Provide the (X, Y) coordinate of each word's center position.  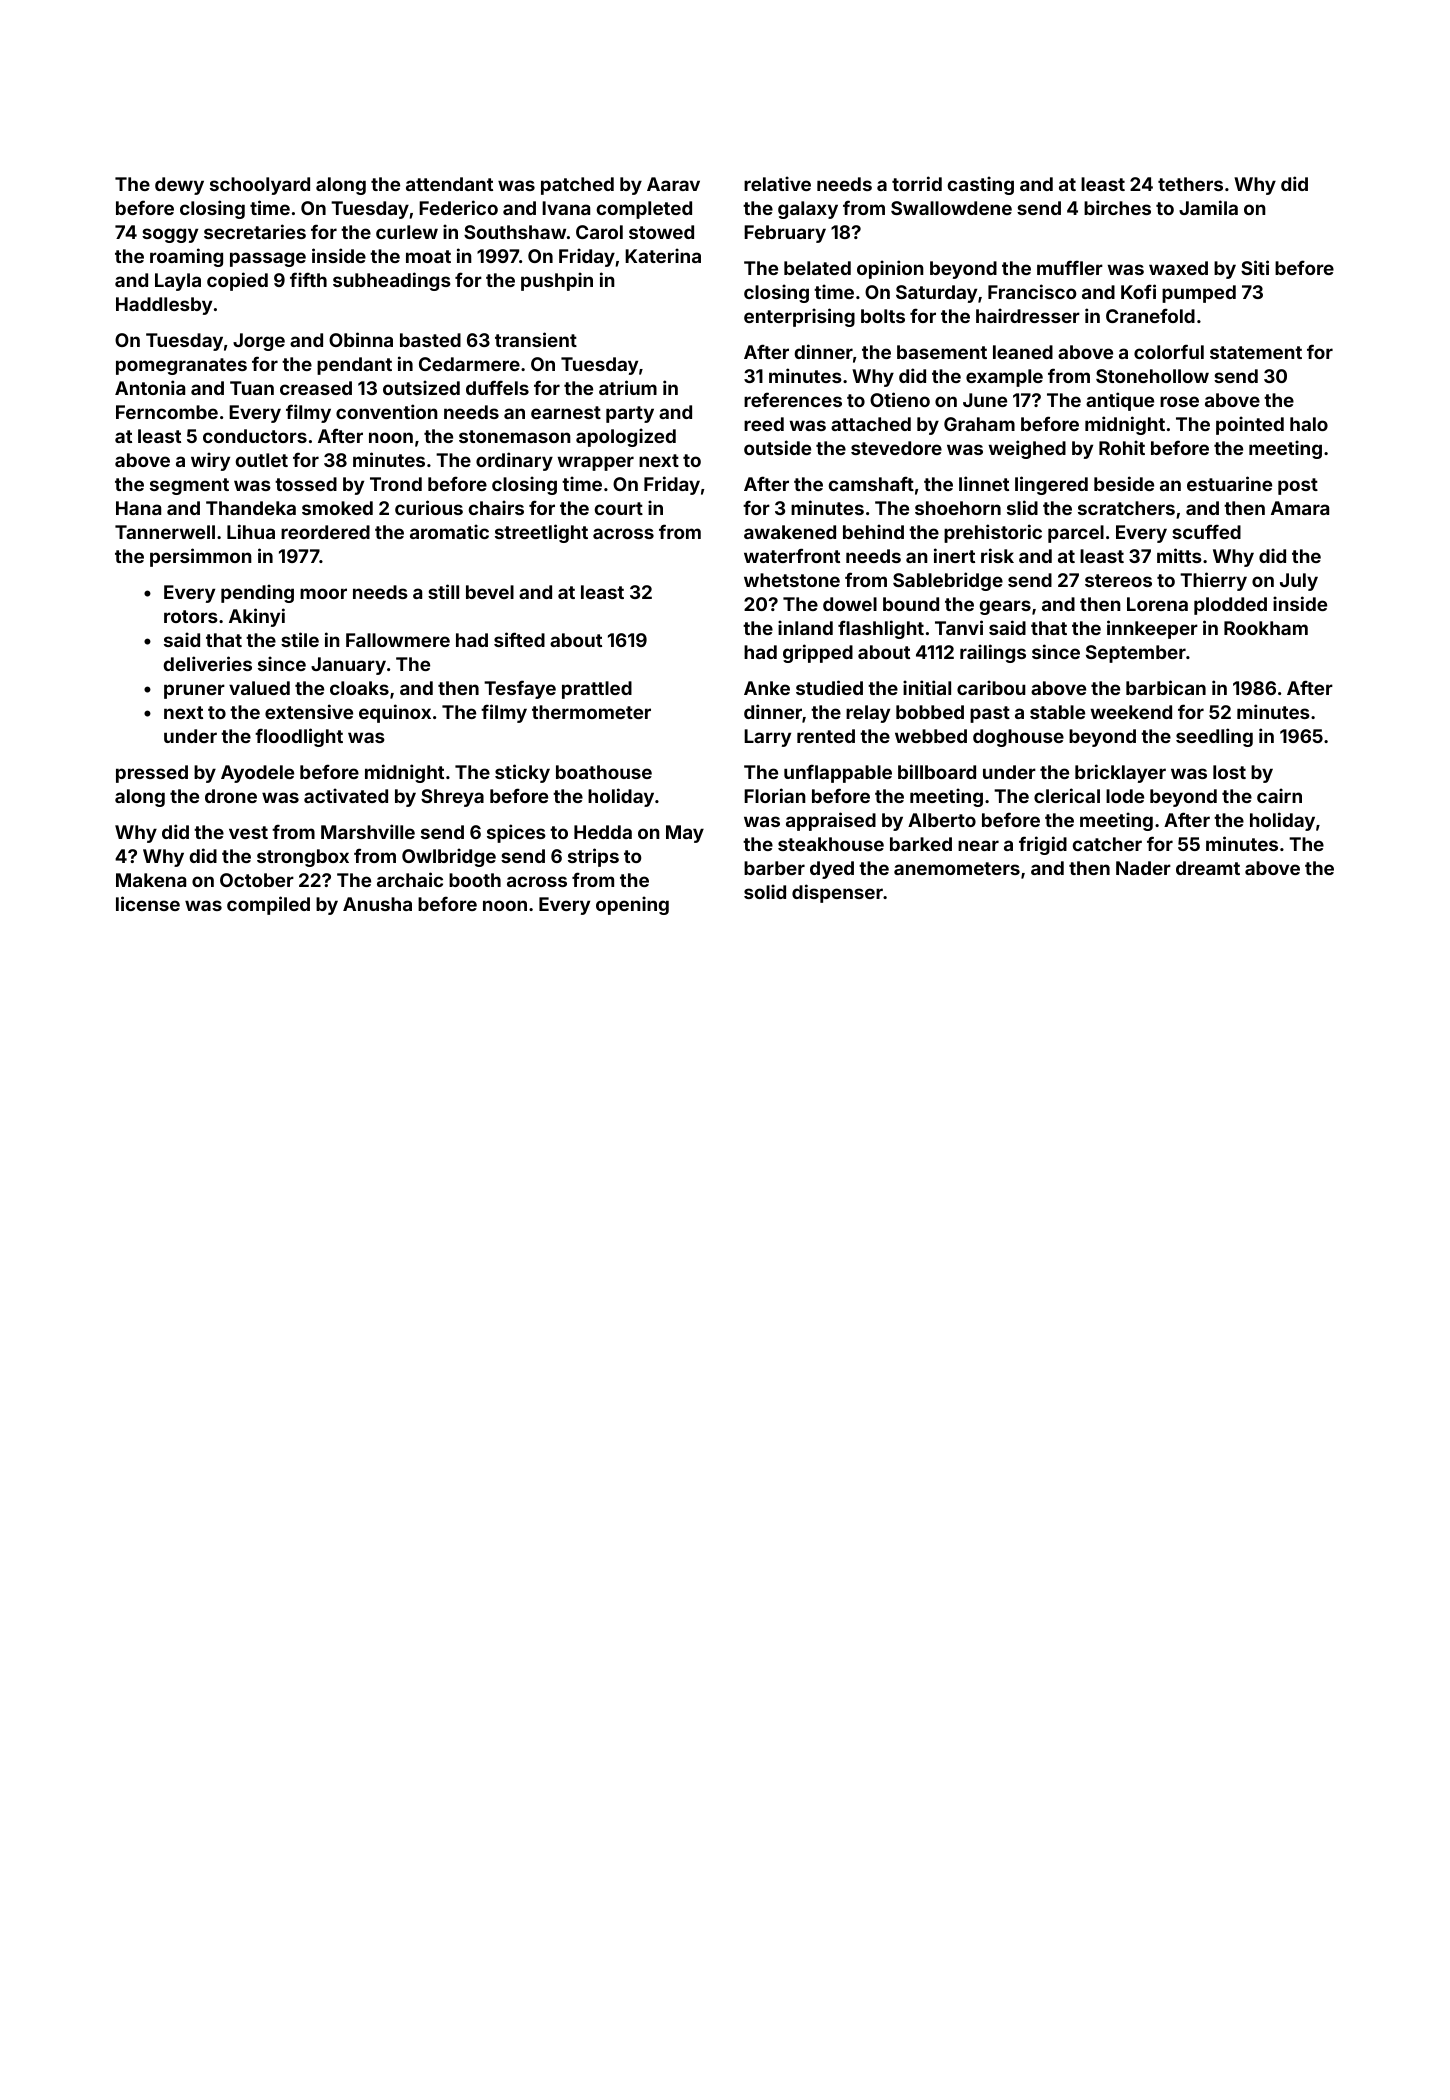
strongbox (303, 858)
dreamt (1208, 868)
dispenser (837, 893)
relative (777, 183)
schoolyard (260, 186)
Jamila (1208, 207)
